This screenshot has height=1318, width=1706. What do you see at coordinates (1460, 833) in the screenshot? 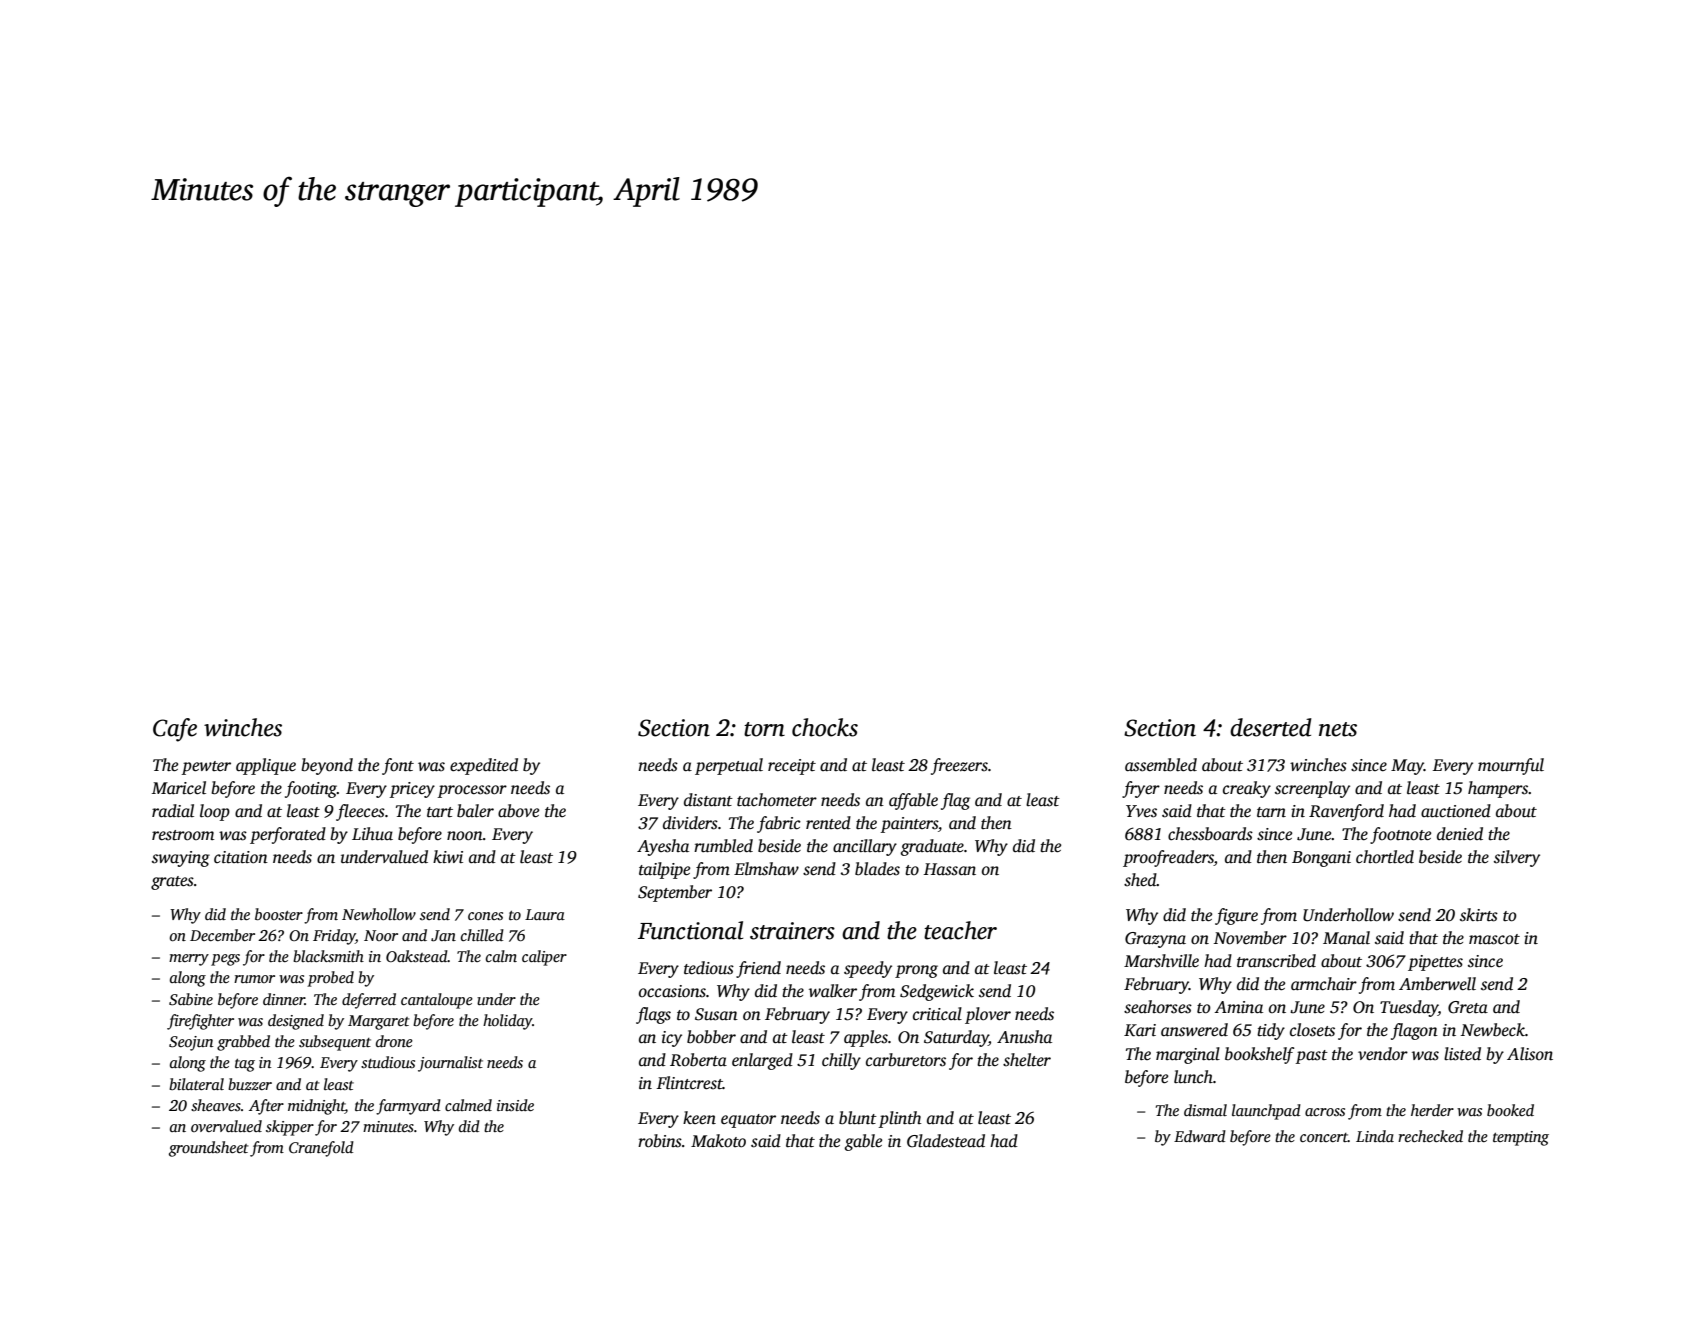
I see `denied` at bounding box center [1460, 833].
